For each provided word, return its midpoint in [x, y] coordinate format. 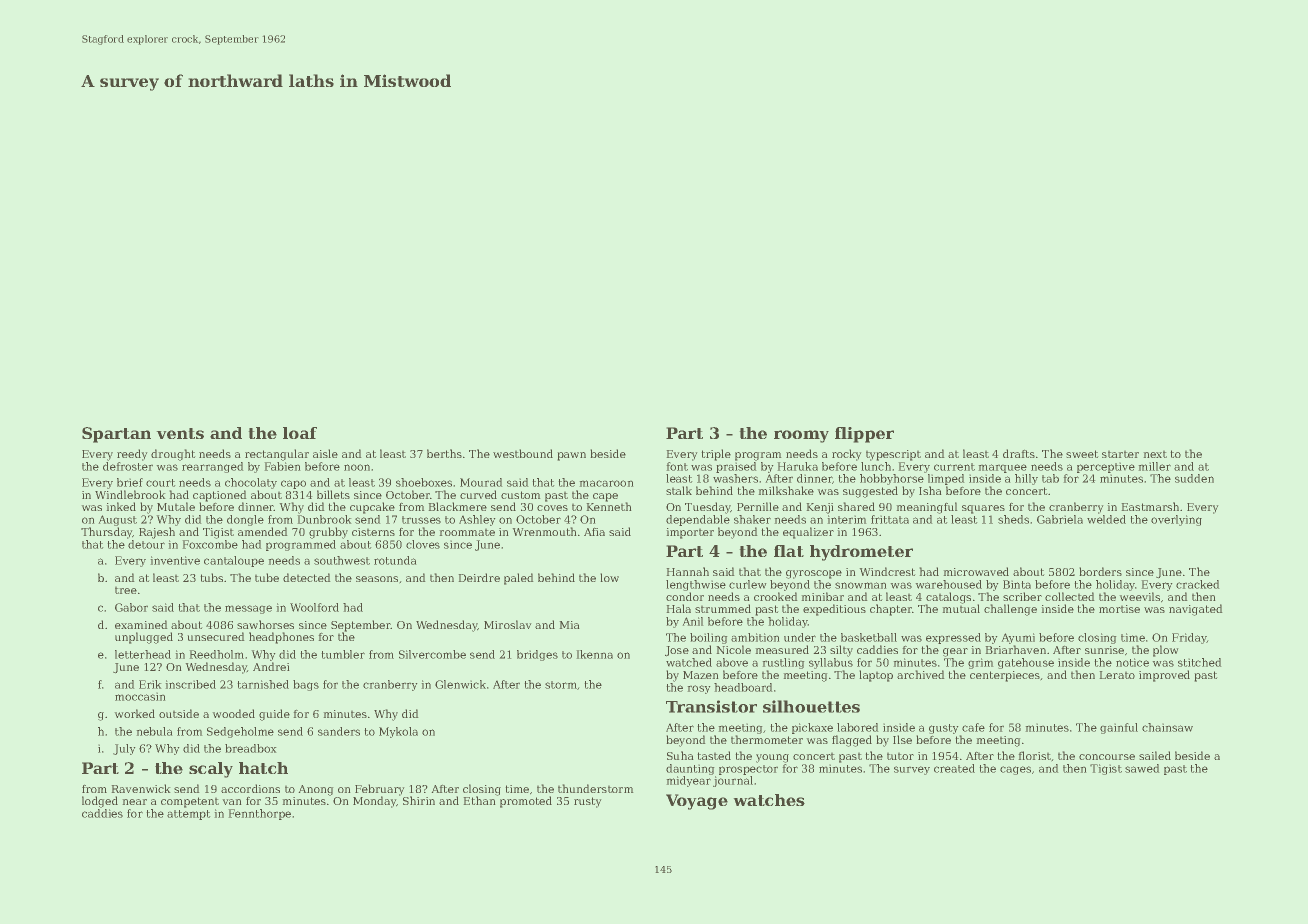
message [248, 609]
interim [847, 519]
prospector [748, 770]
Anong [316, 790]
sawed [1142, 768]
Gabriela [1060, 519]
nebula [154, 731]
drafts [1019, 453]
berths [444, 453]
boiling [709, 638]
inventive [175, 560]
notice [1132, 662]
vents [180, 433]
